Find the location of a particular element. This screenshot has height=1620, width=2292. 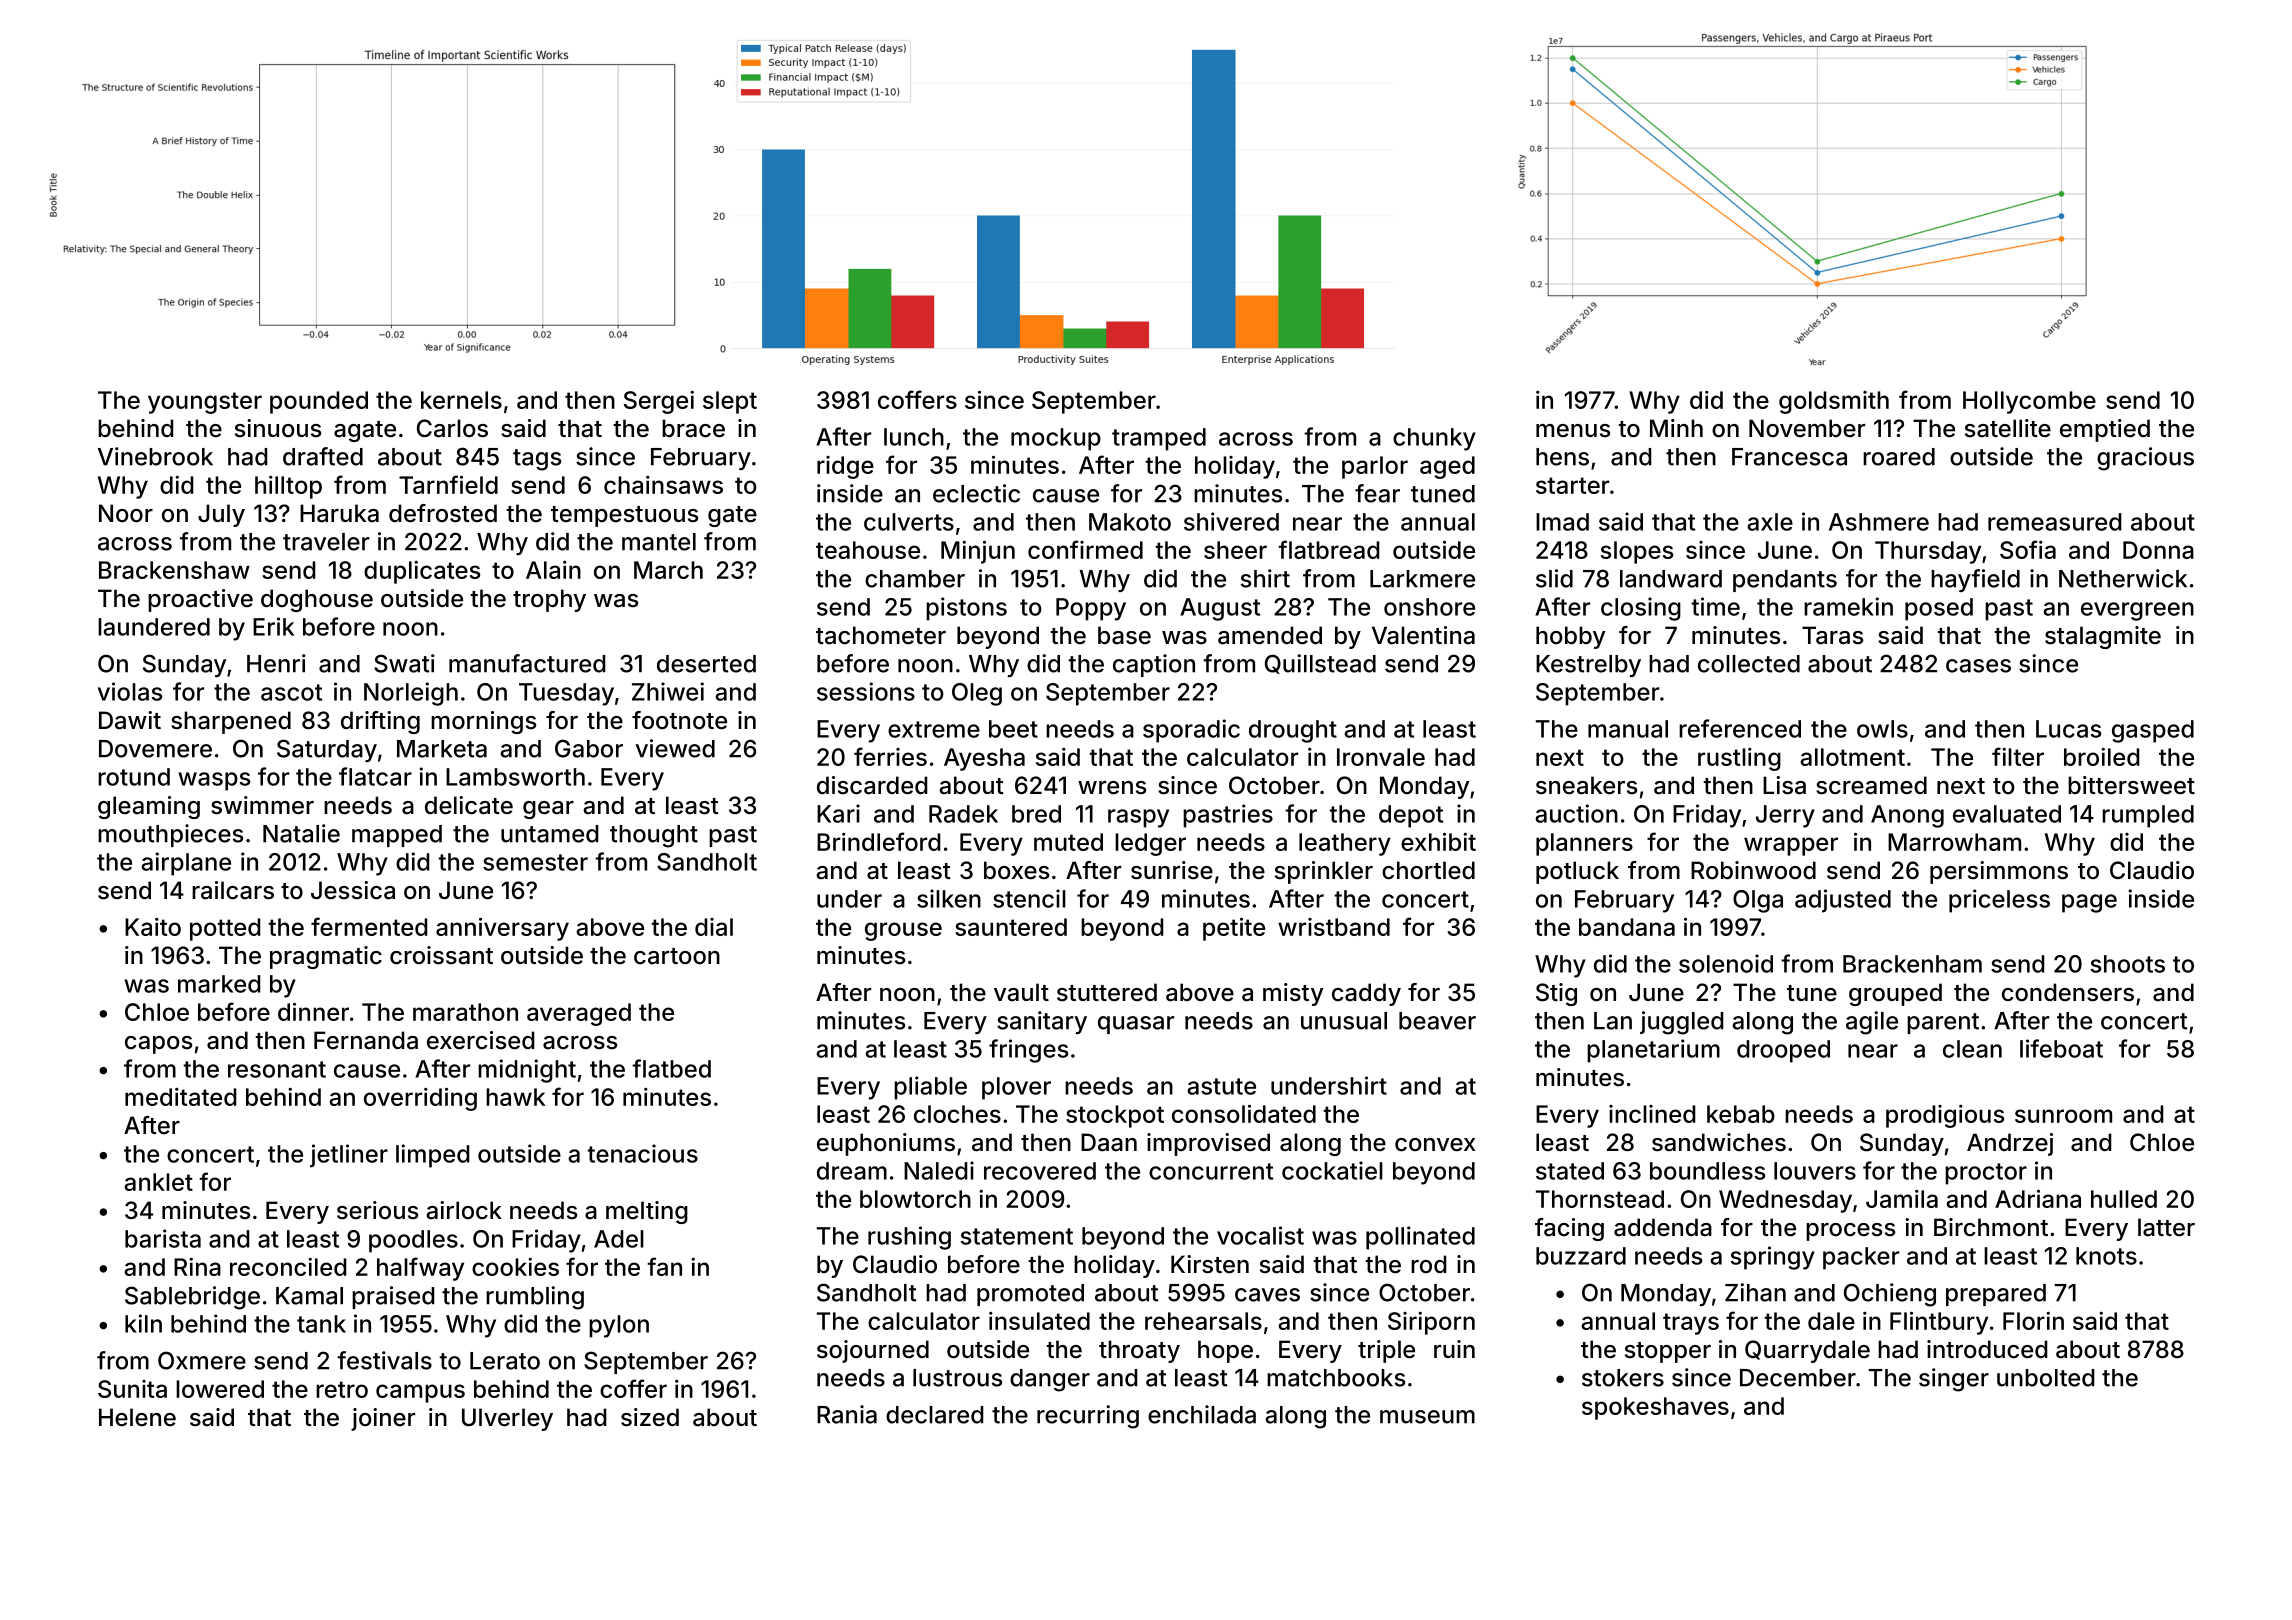

Brackenham is located at coordinates (1912, 964).
